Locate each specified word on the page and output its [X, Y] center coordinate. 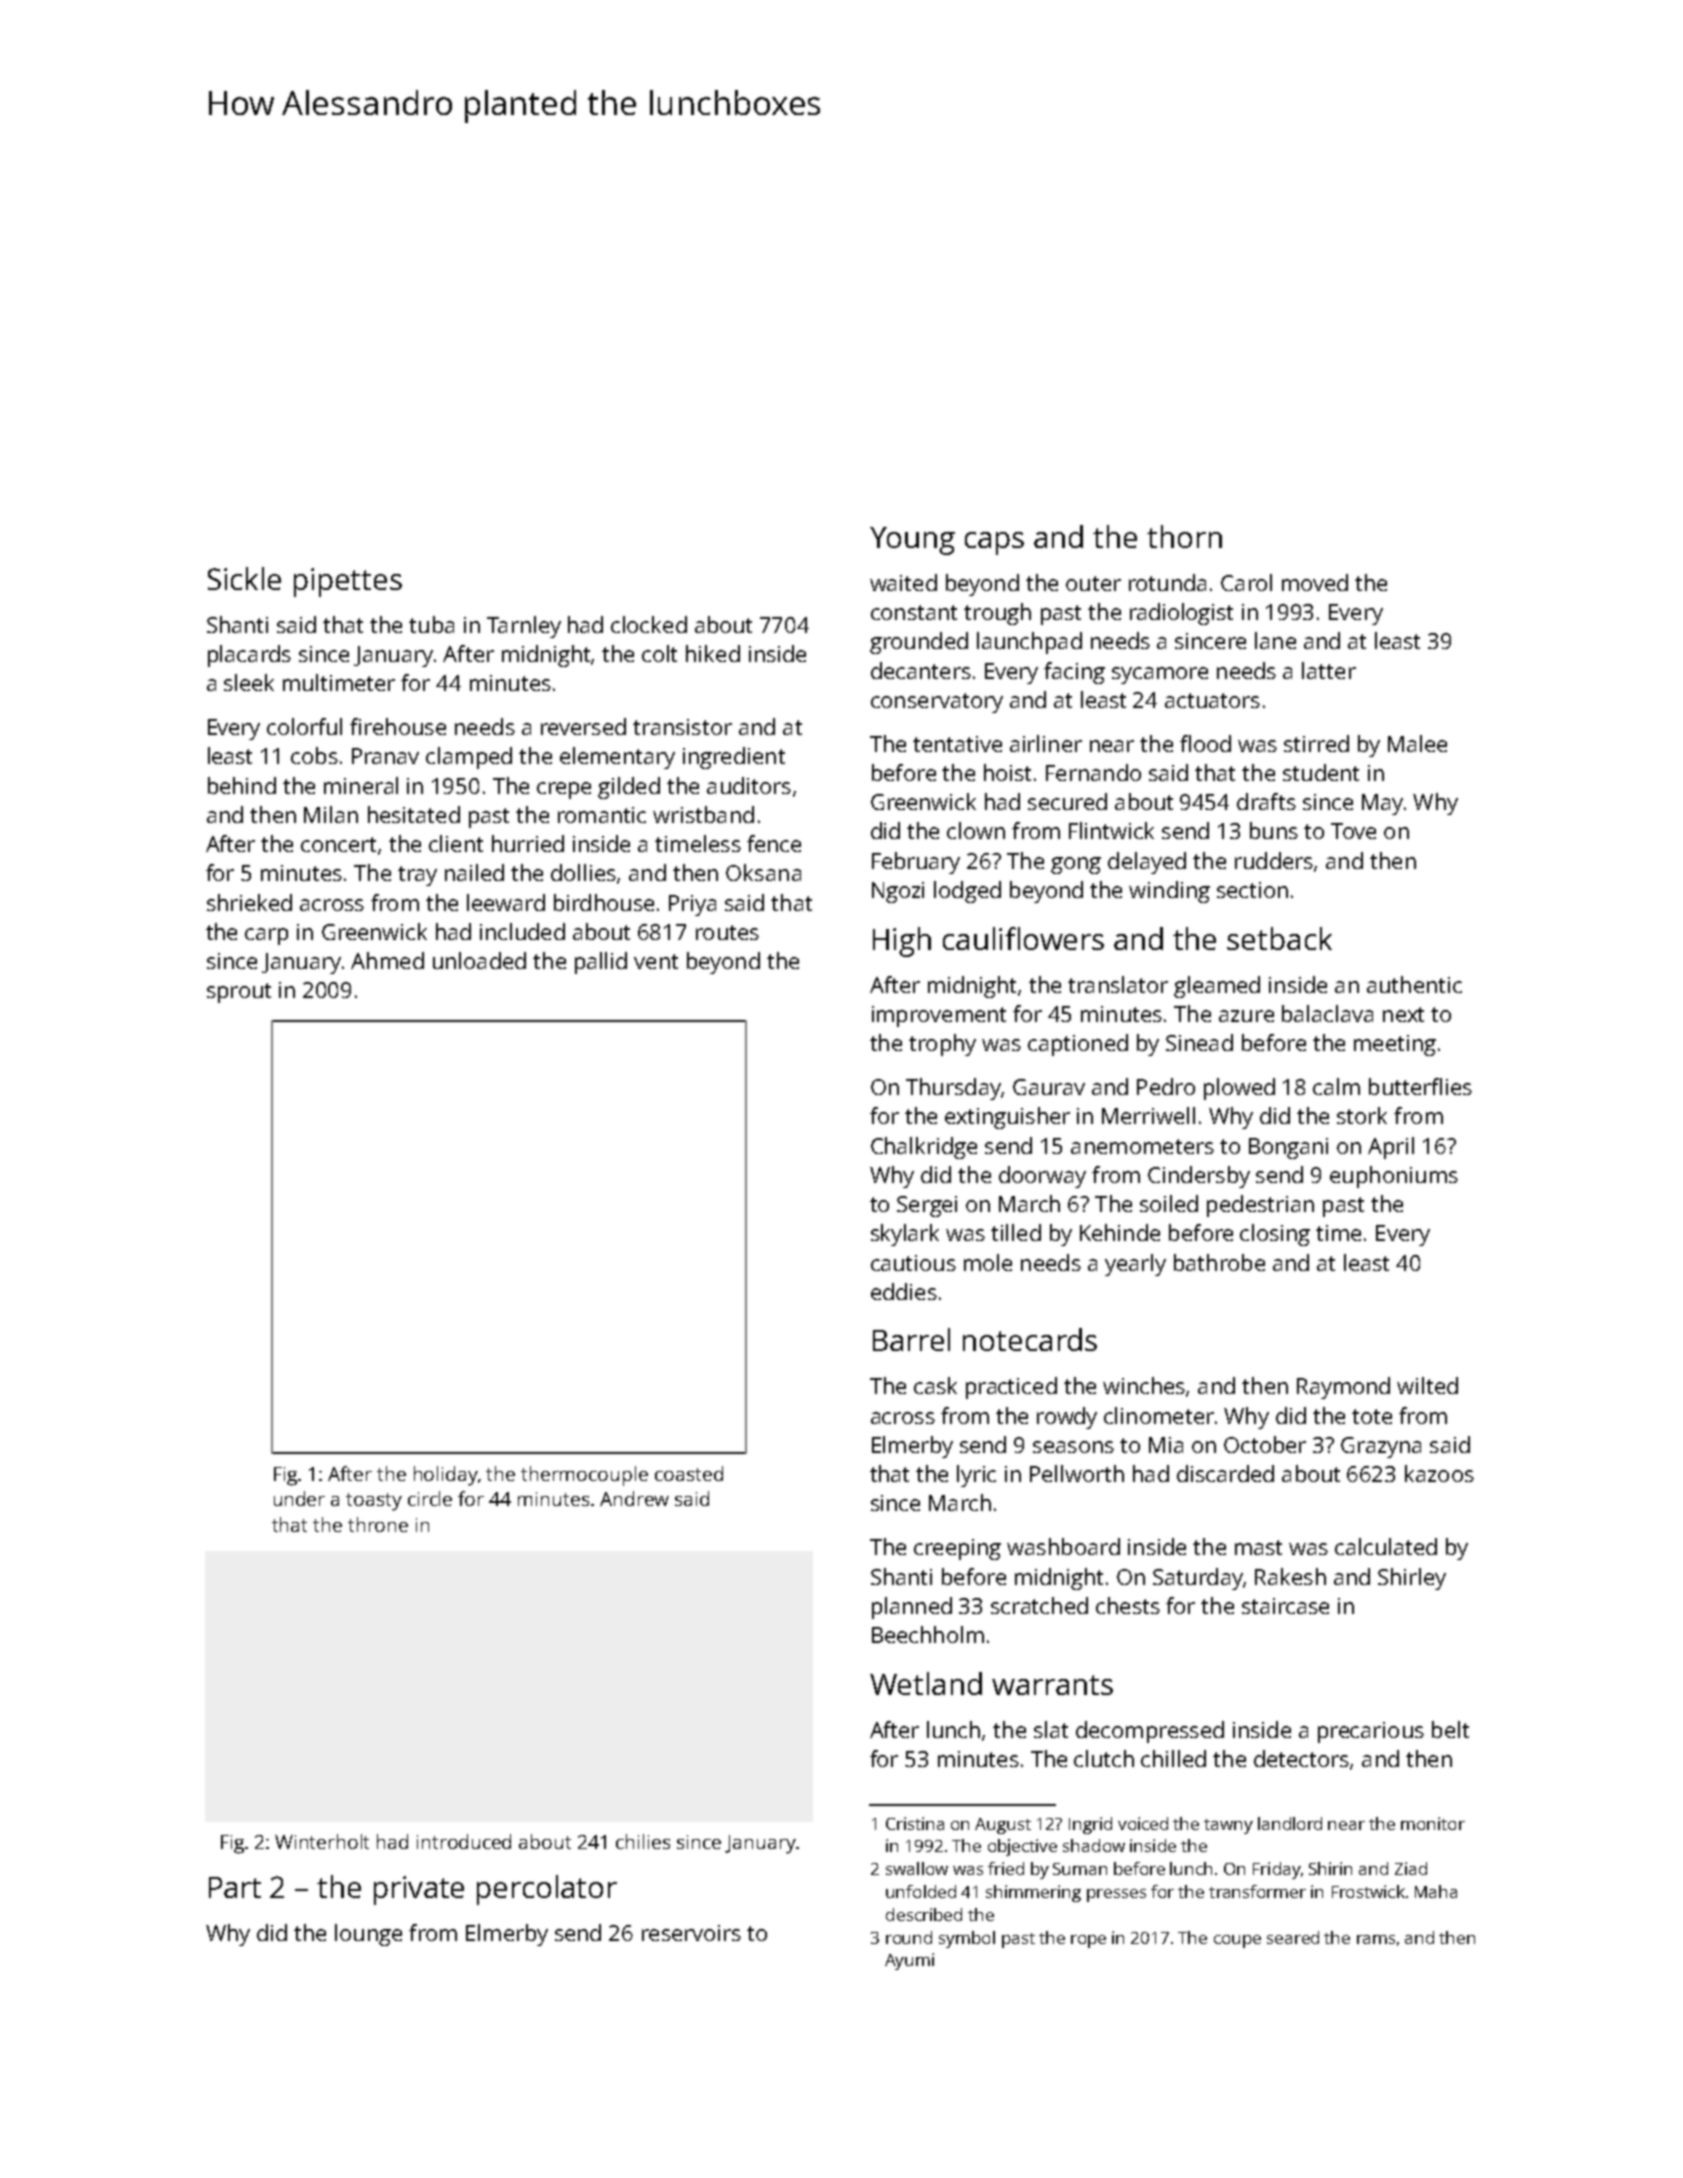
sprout [239, 993]
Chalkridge [924, 1148]
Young [912, 541]
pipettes [348, 582]
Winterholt [322, 1841]
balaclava [1327, 1013]
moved [1315, 582]
